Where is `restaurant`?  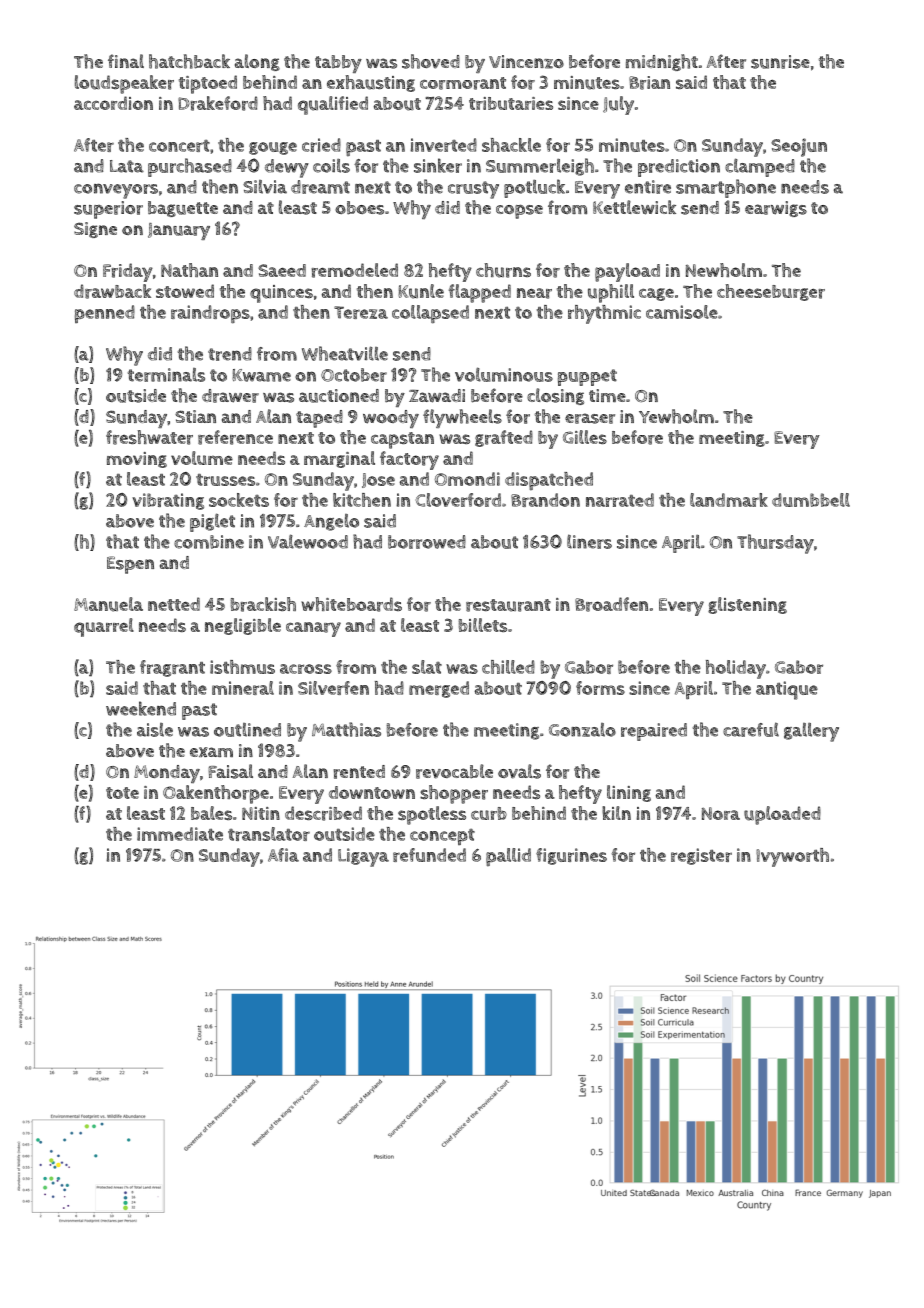 restaurant is located at coordinates (508, 605).
